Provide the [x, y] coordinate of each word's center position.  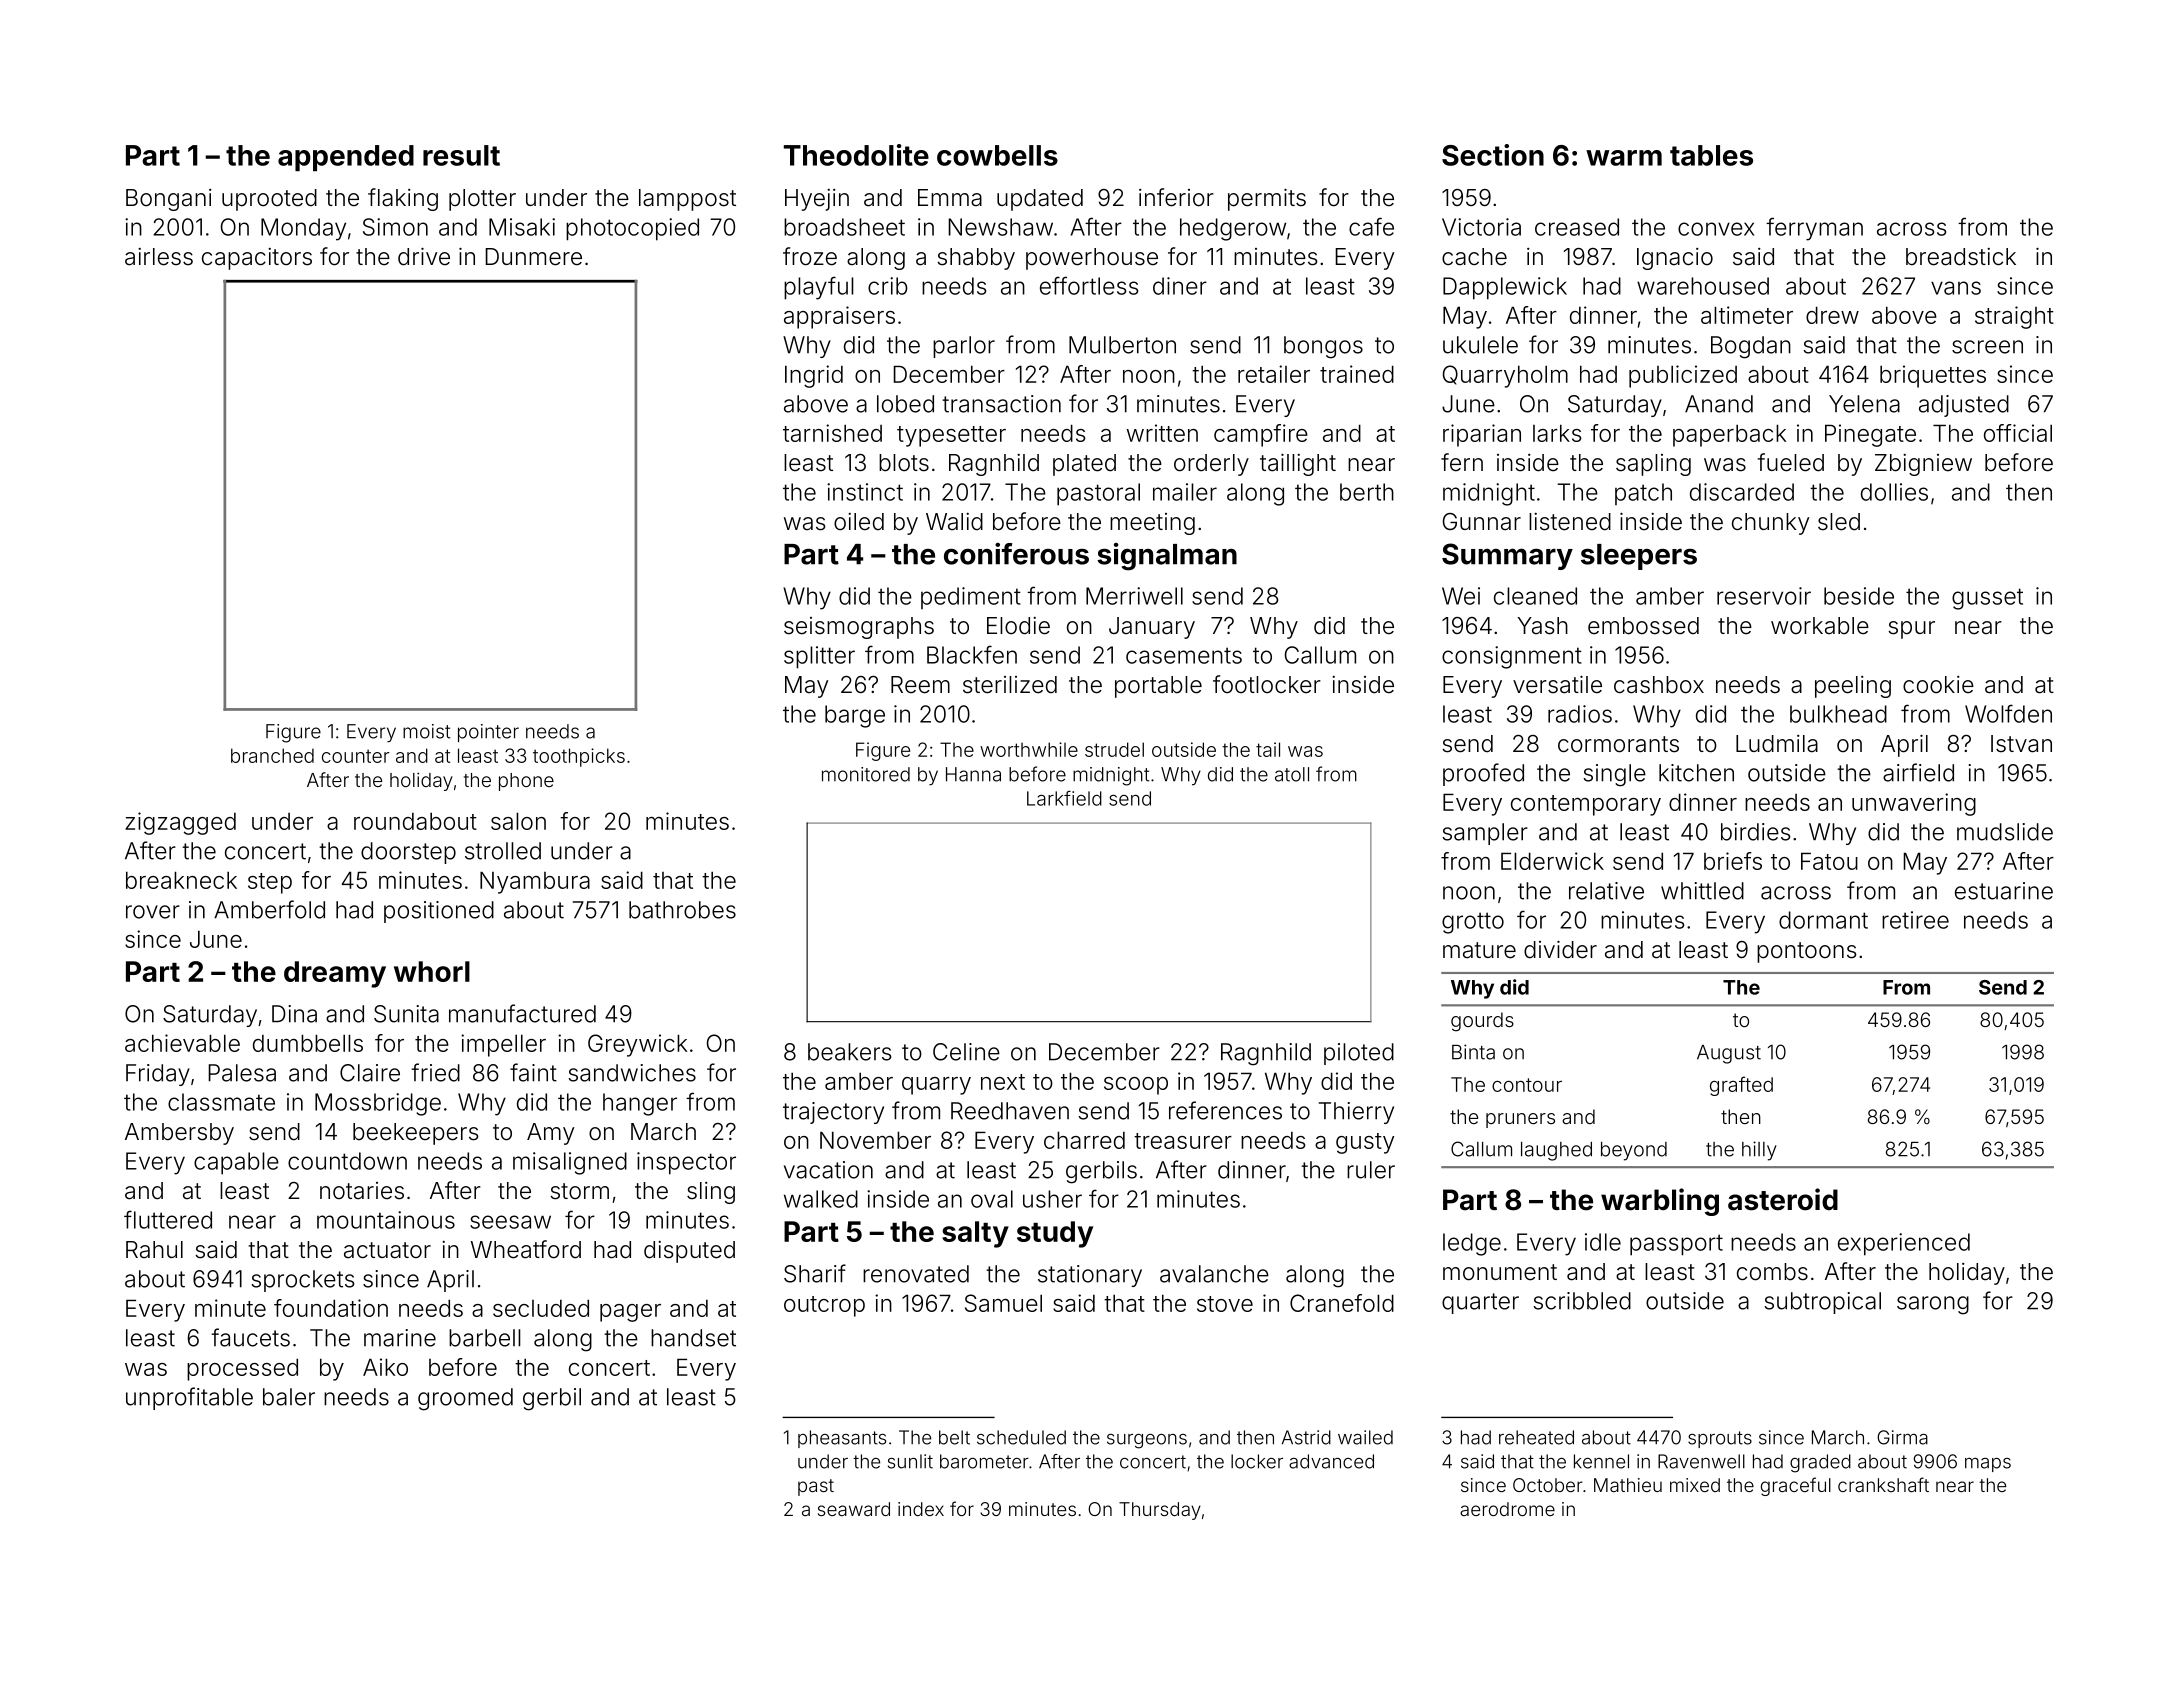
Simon [395, 227]
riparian [1482, 435]
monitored [866, 774]
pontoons [1807, 952]
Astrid [1306, 1437]
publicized [1683, 376]
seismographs [859, 628]
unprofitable [189, 1398]
